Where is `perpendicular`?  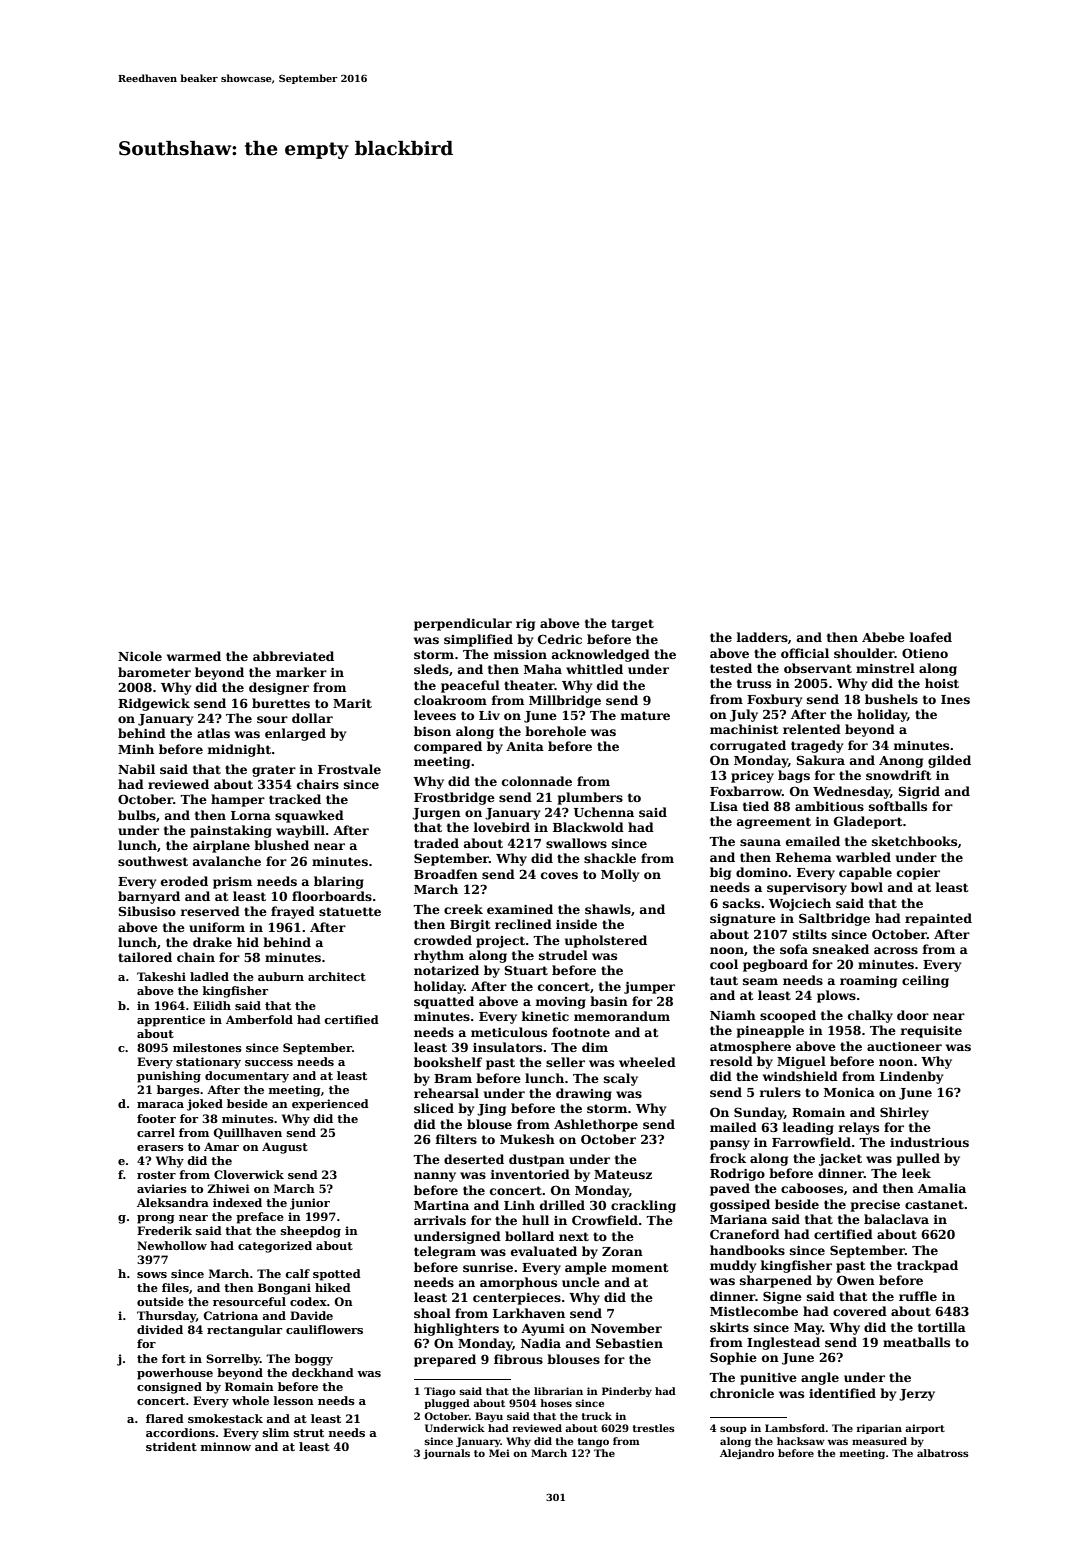 perpendicular is located at coordinates (463, 624).
